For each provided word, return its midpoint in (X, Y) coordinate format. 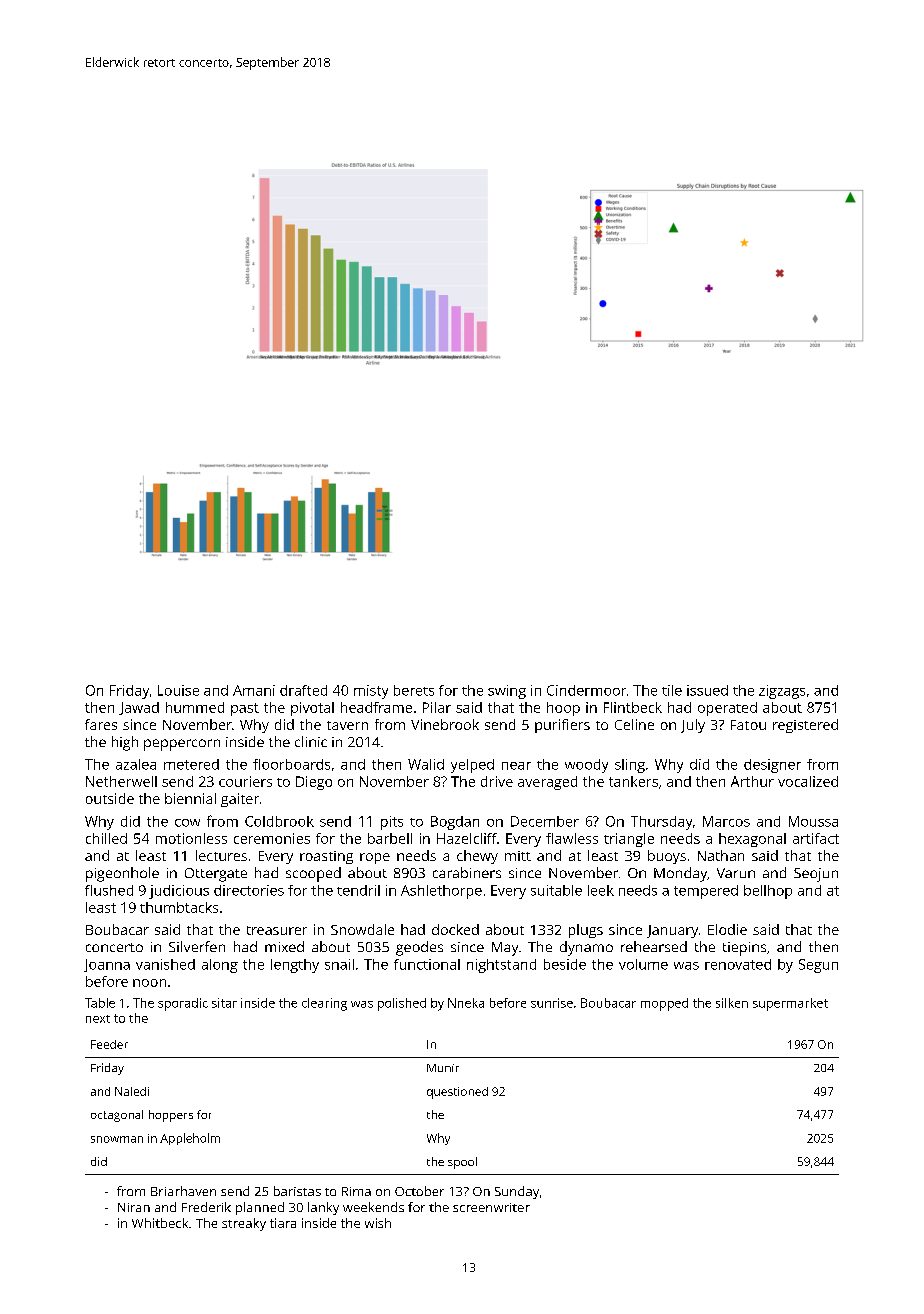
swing (507, 692)
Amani (254, 690)
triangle (629, 840)
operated (727, 709)
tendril (358, 890)
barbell (390, 838)
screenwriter (491, 1207)
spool (462, 1163)
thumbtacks (179, 907)
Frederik (206, 1207)
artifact (816, 838)
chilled (106, 838)
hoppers (171, 1116)
